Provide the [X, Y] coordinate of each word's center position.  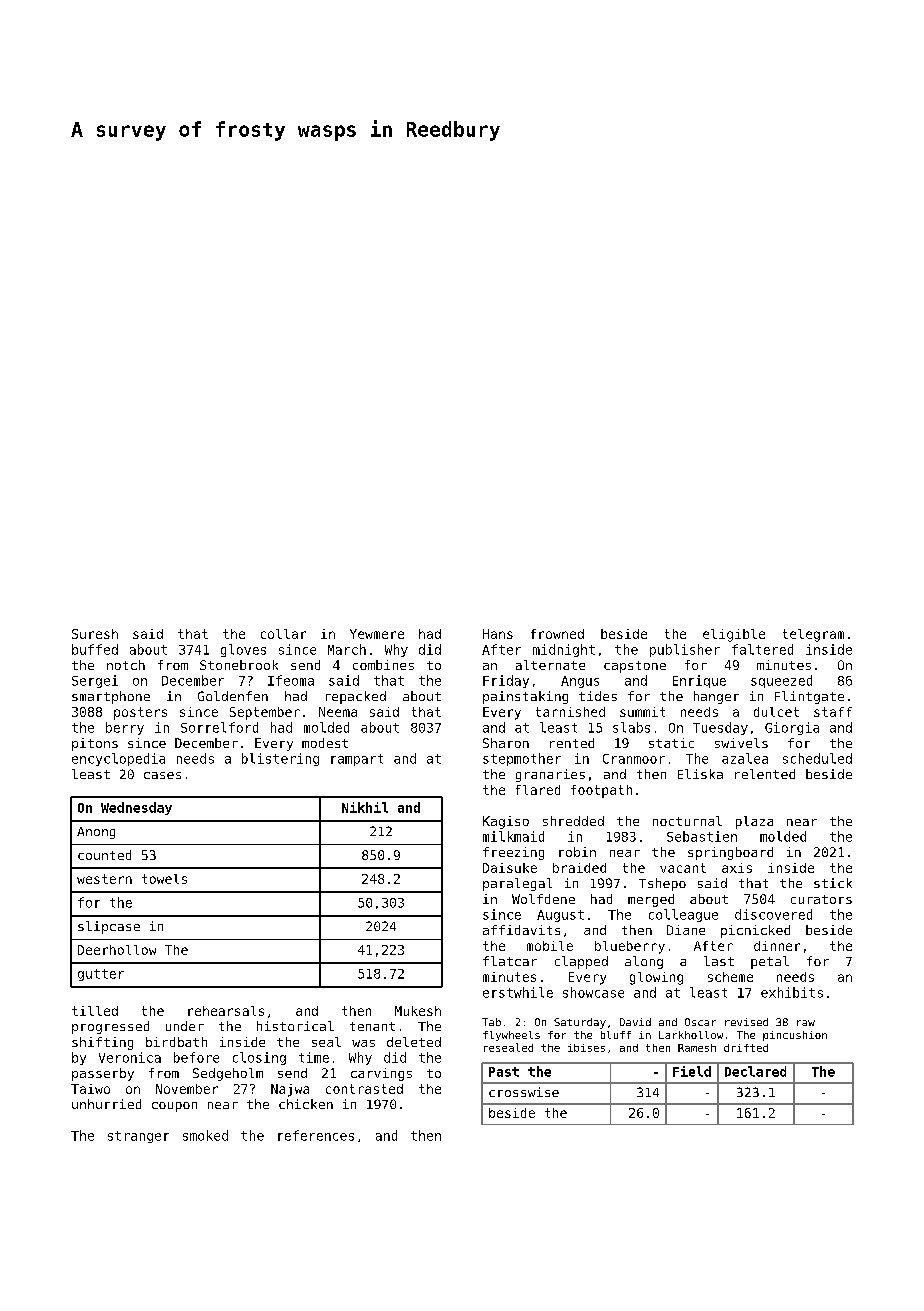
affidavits [521, 930]
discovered [773, 914]
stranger [138, 1137]
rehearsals [226, 1011]
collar [283, 634]
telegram [813, 635]
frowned [557, 634]
